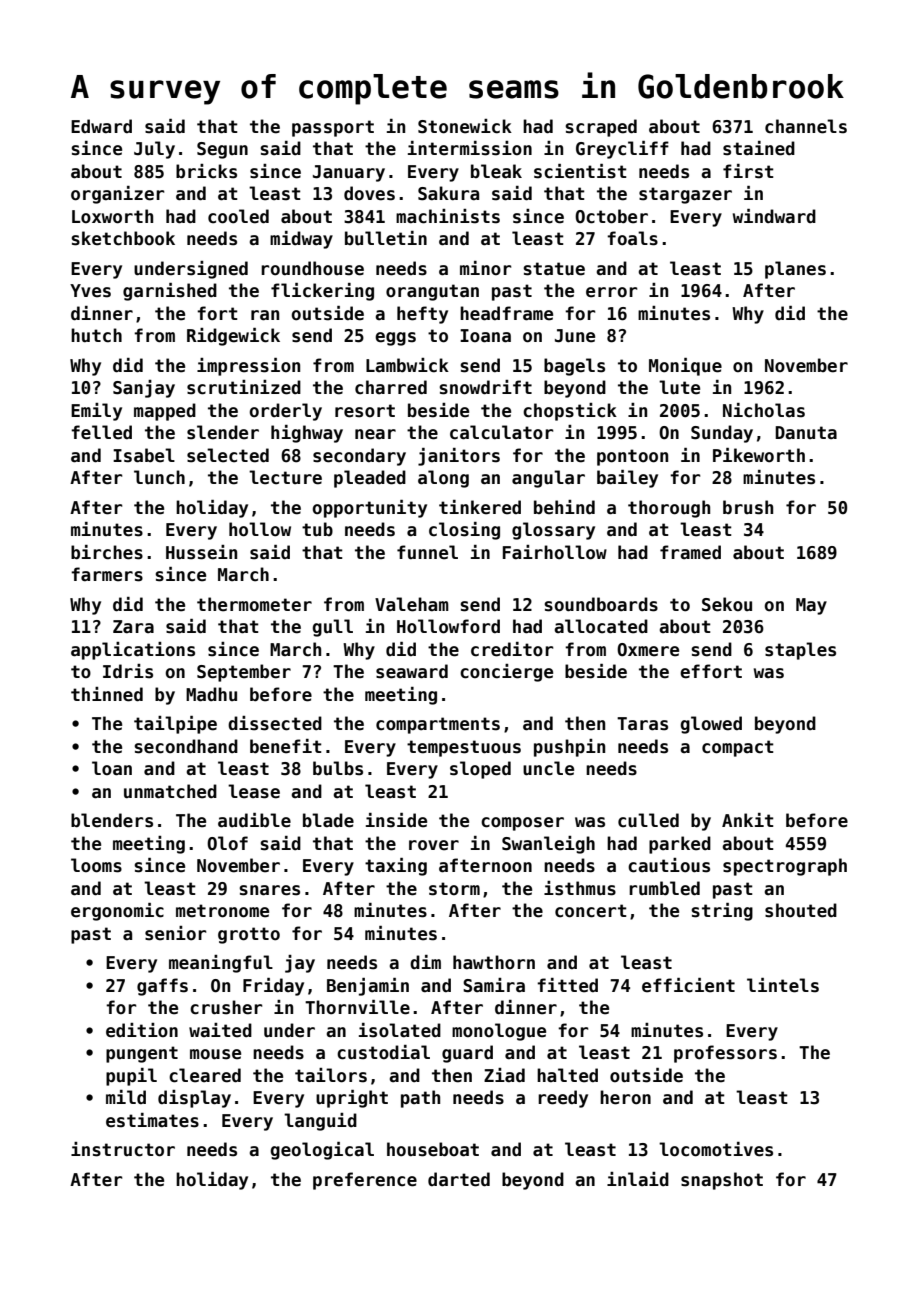 The width and height of the screenshot is (924, 1308). Describe the element at coordinates (795, 270) in the screenshot. I see `planes` at that location.
